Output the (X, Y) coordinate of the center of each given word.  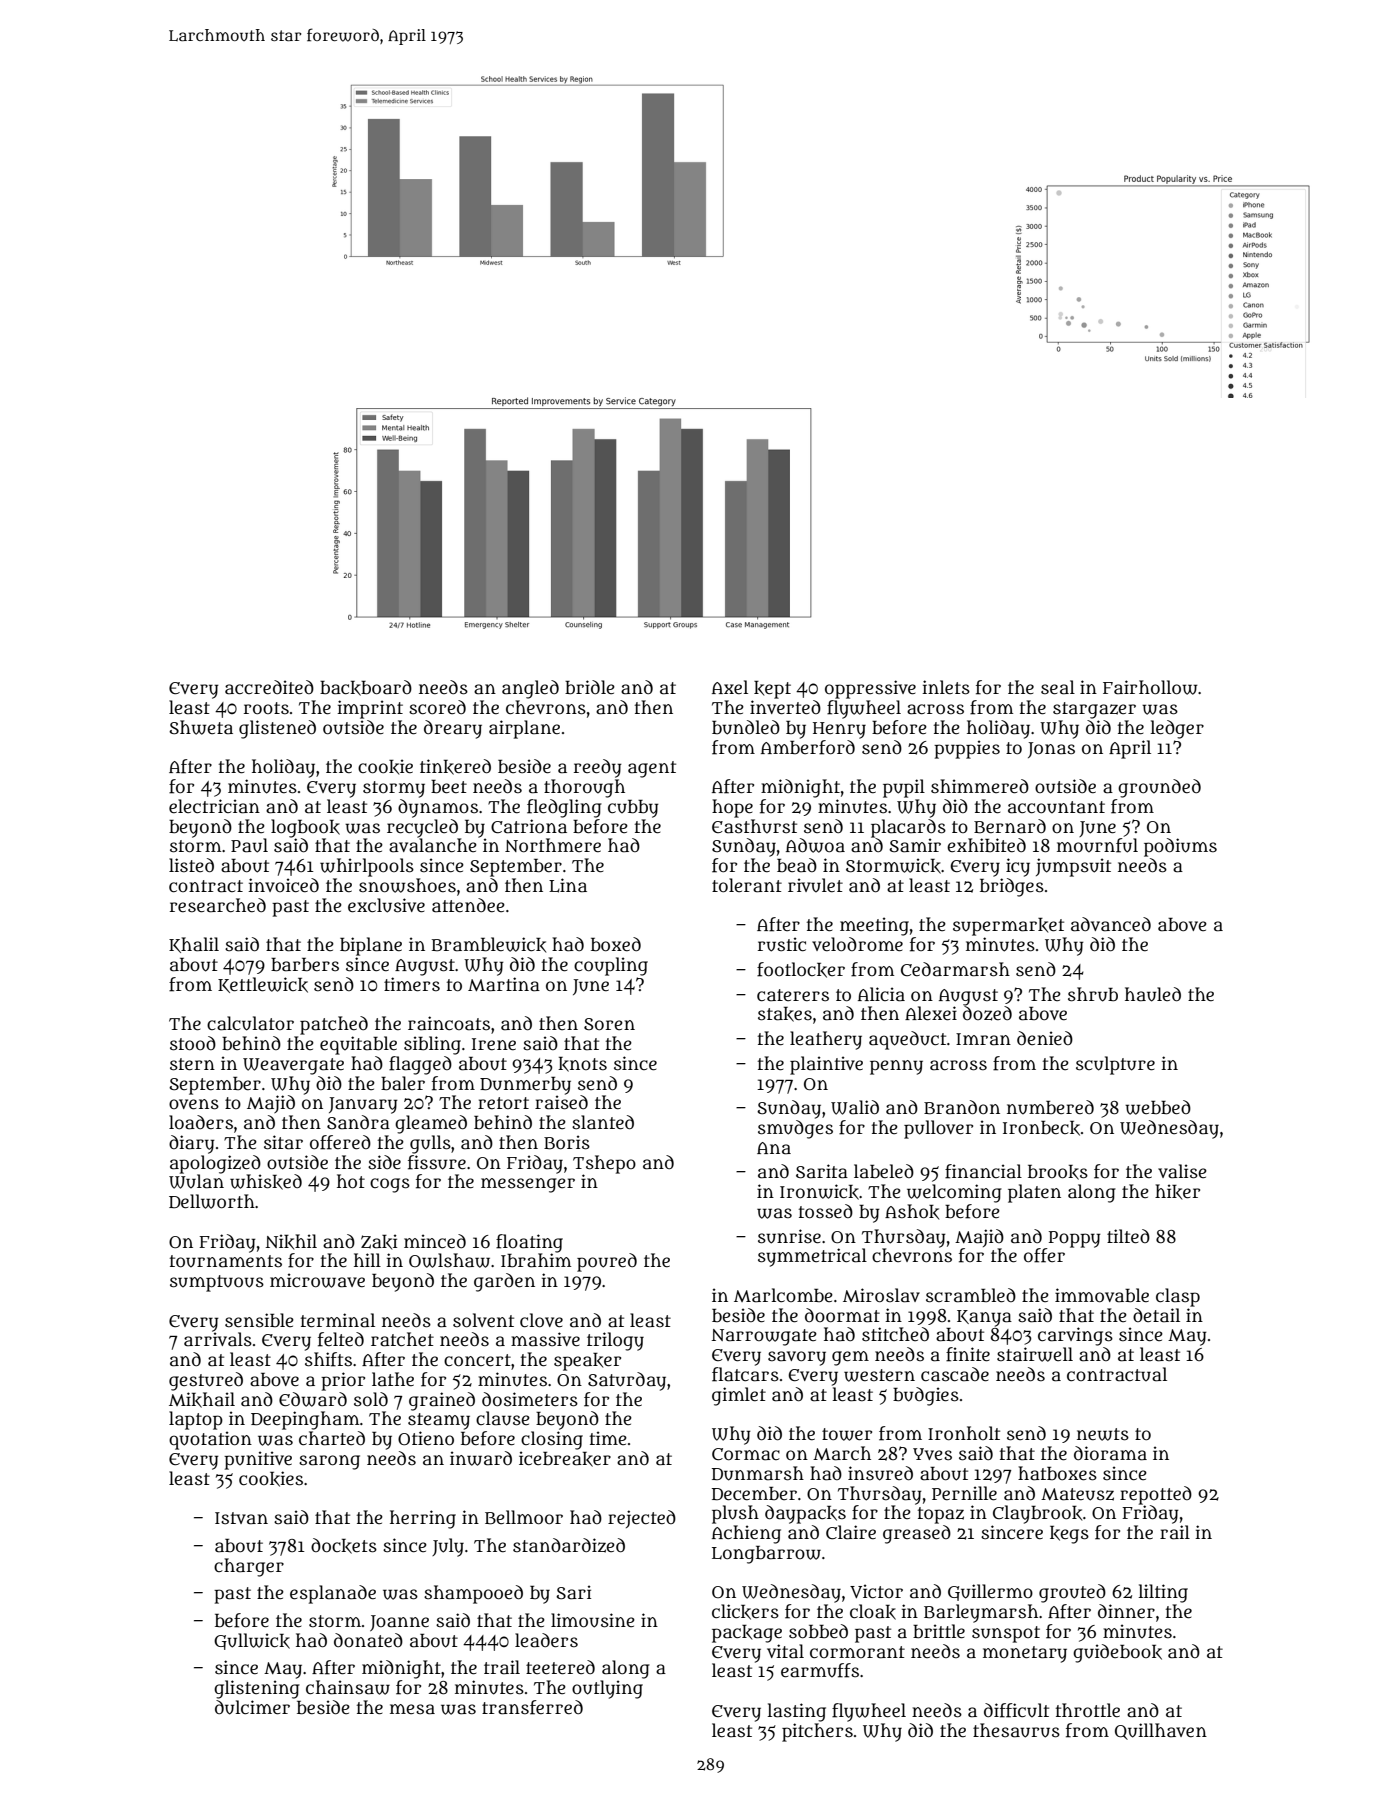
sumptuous (217, 1283)
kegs (1069, 1535)
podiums (1180, 847)
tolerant (747, 885)
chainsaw (348, 1687)
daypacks (805, 1514)
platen (1034, 1193)
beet (449, 787)
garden (504, 1282)
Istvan (241, 1518)
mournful (1097, 845)
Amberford (808, 747)
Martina (504, 984)
